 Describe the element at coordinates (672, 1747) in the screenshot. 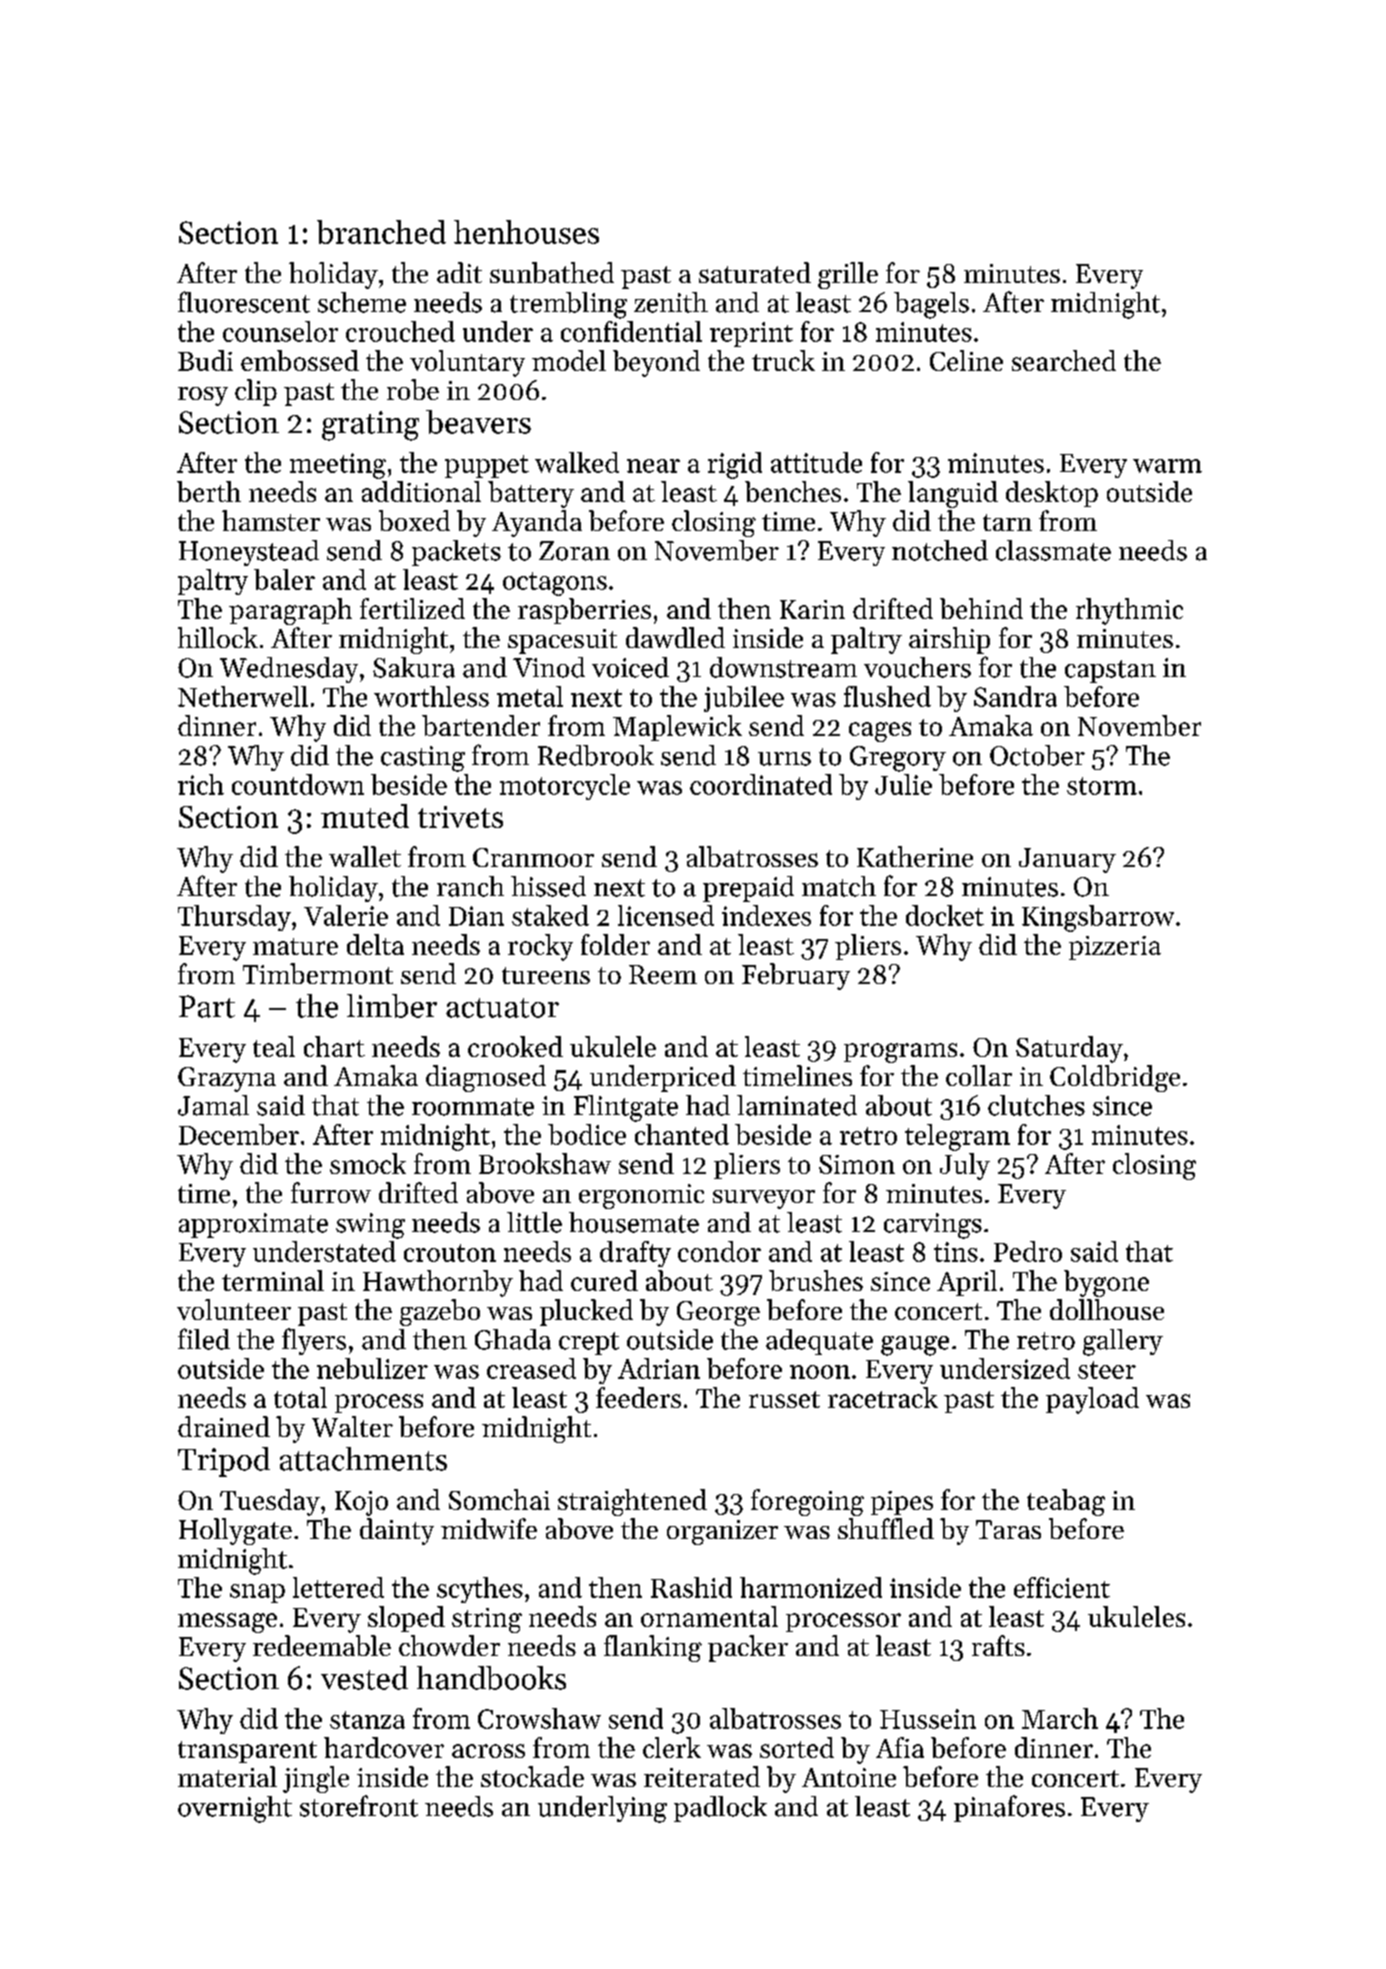

I see `clerk` at that location.
